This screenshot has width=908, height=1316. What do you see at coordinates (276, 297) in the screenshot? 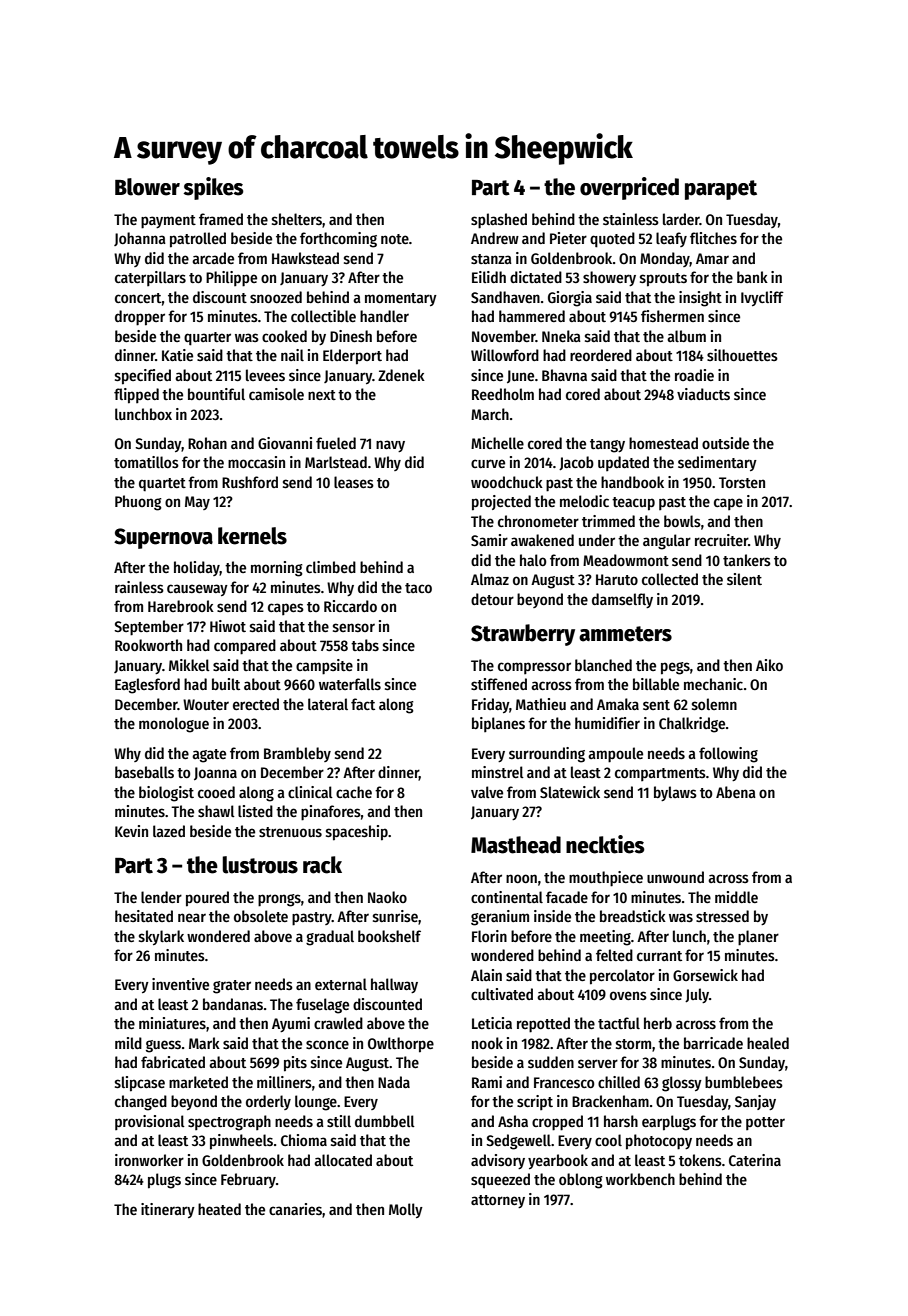
I see `snoozed` at bounding box center [276, 297].
